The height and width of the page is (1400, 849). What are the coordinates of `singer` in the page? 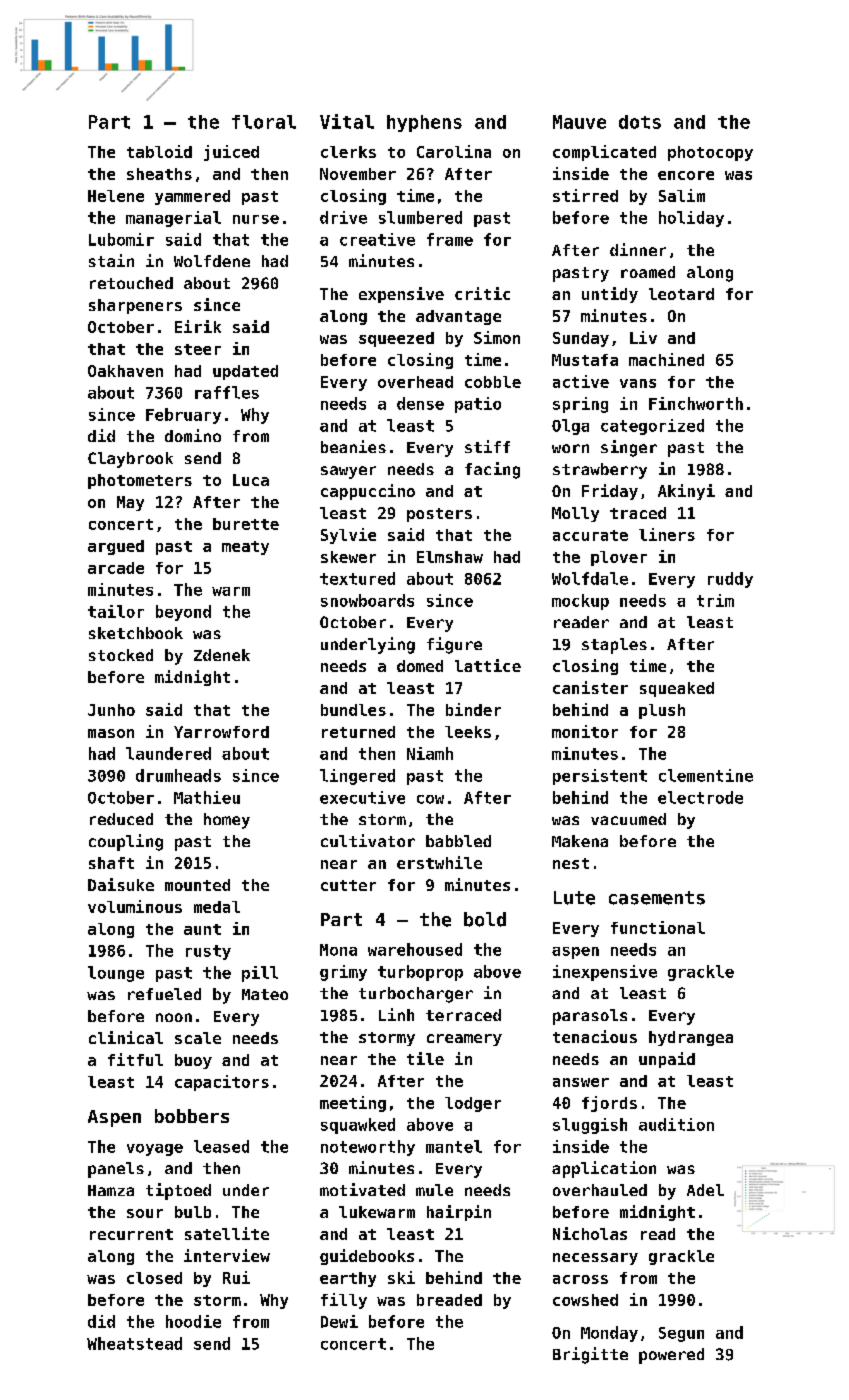 It's located at (629, 448).
